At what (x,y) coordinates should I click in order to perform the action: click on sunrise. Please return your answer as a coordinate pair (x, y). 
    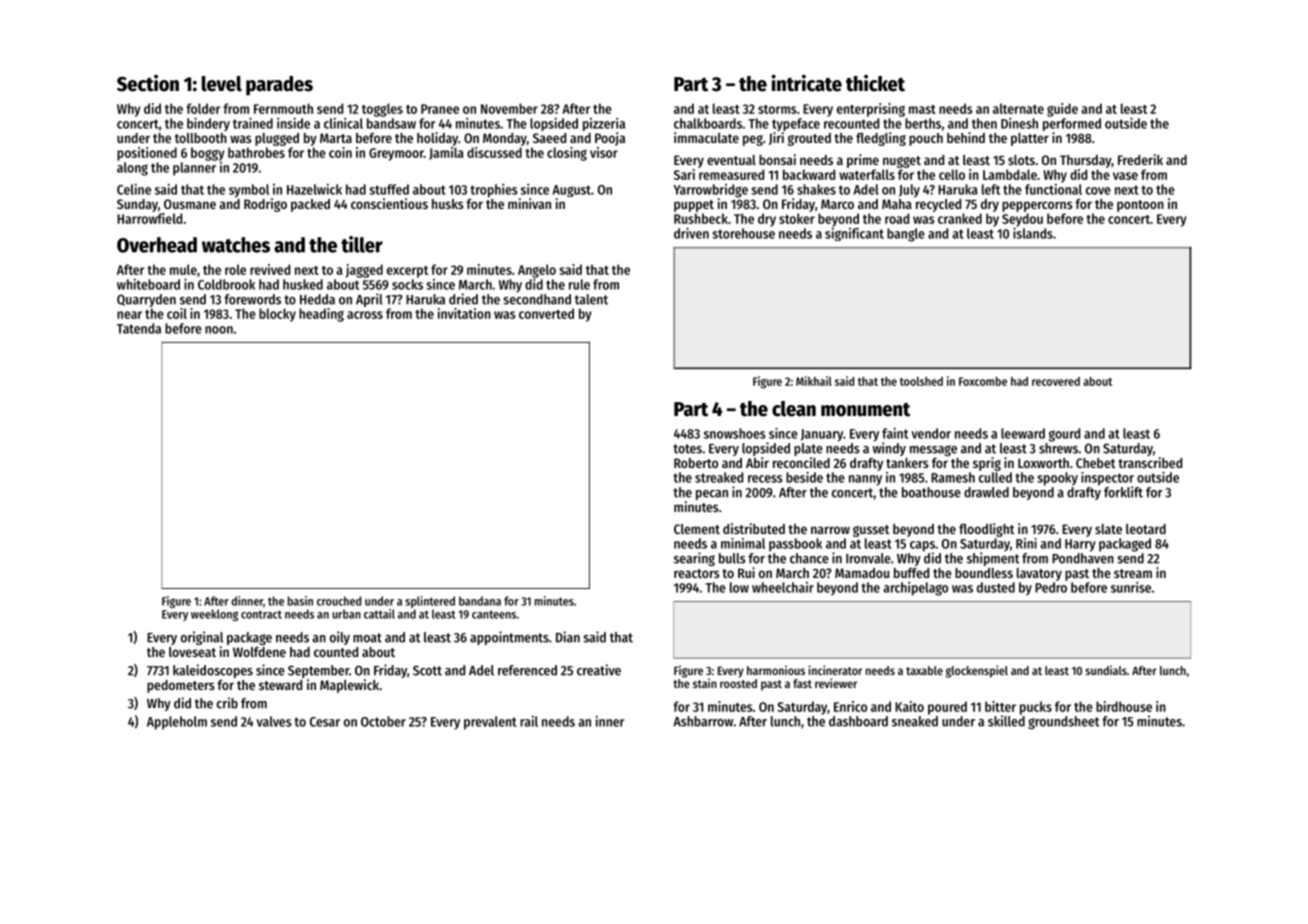
    Looking at the image, I should click on (1131, 587).
